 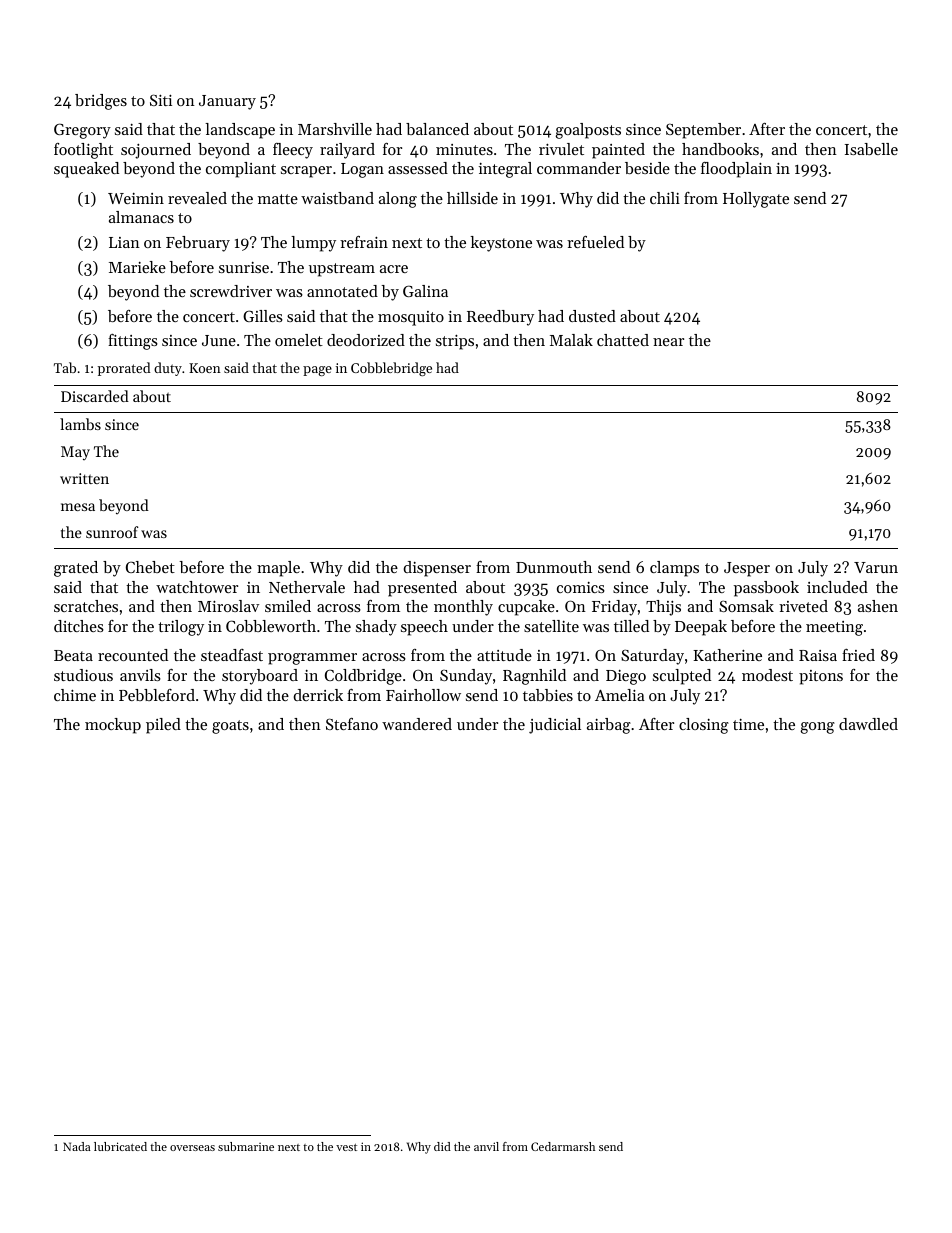 What do you see at coordinates (141, 217) in the screenshot?
I see `almanacs` at bounding box center [141, 217].
